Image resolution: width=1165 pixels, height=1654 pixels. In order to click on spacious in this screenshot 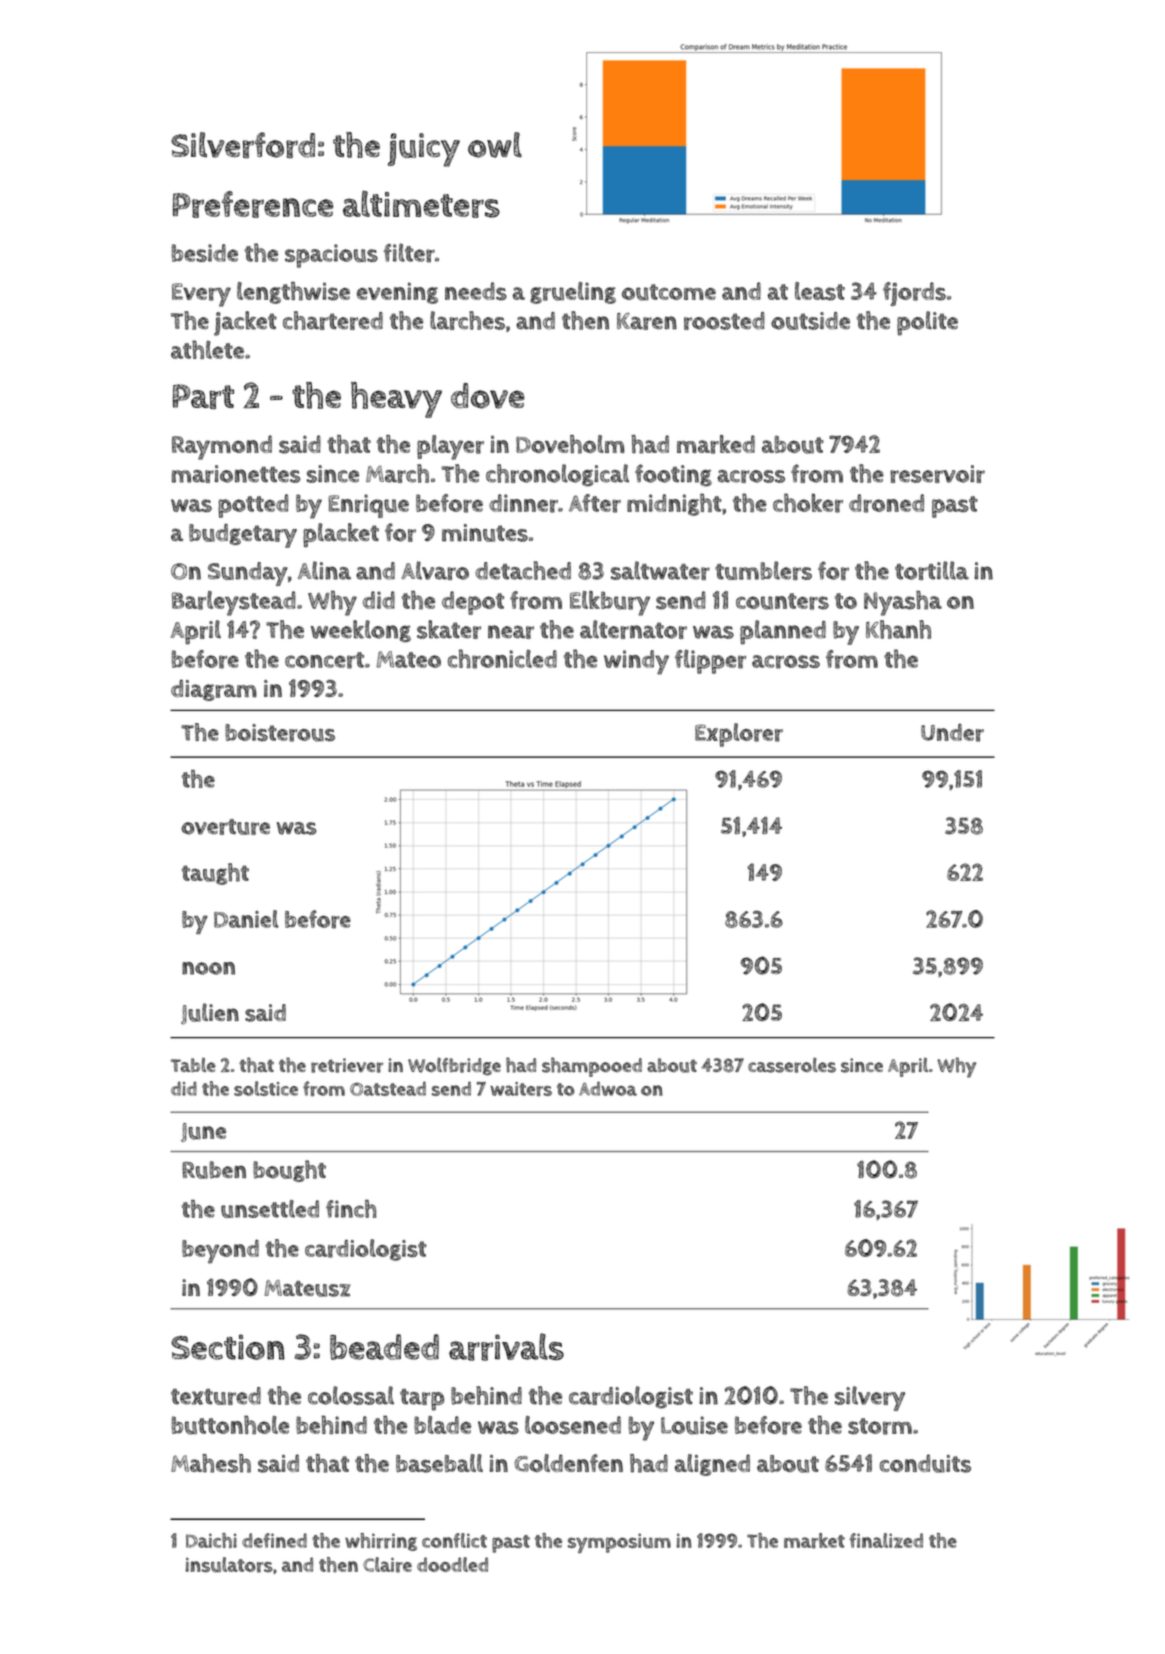, I will do `click(331, 256)`.
